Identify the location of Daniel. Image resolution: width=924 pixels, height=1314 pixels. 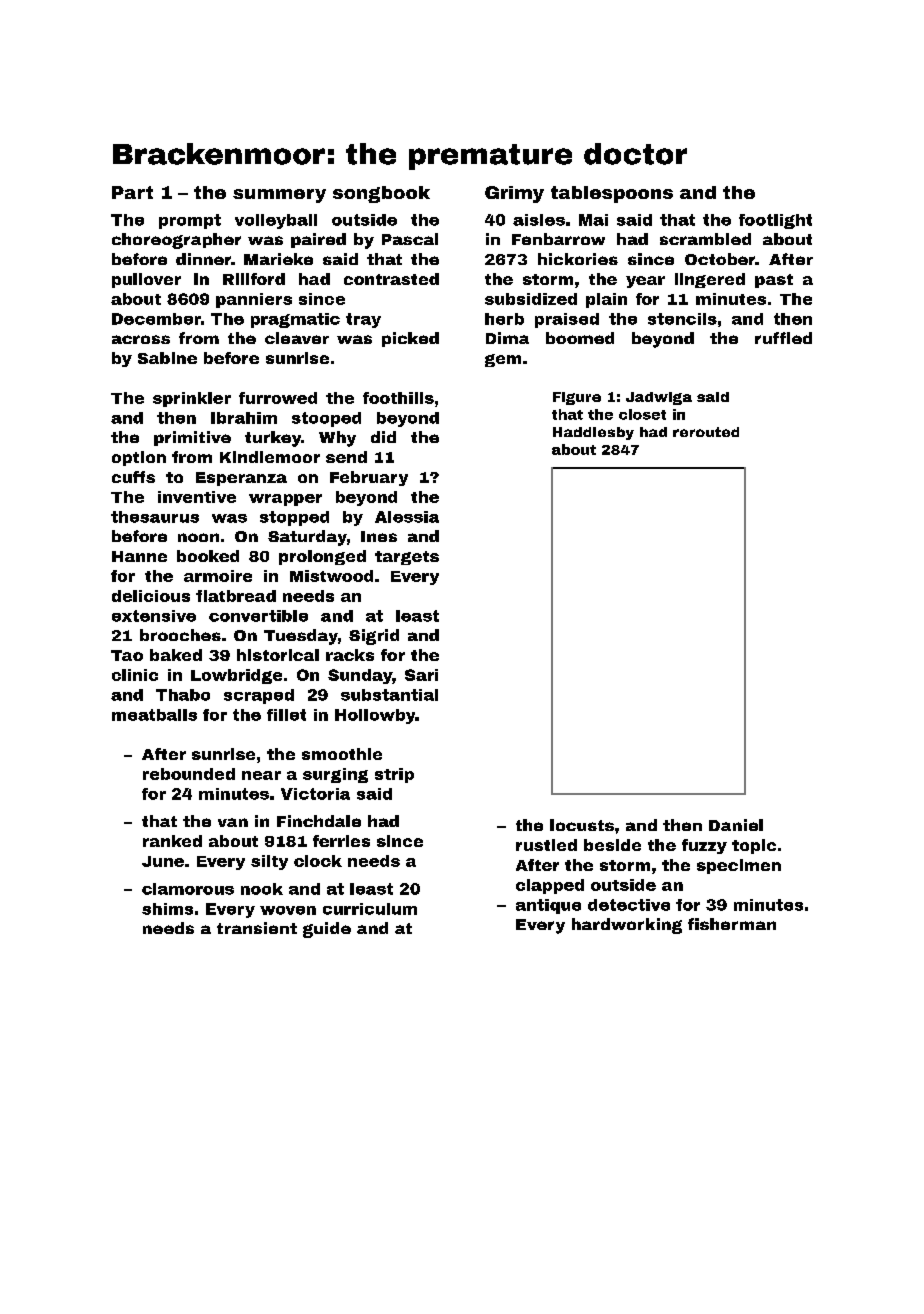
(736, 825).
